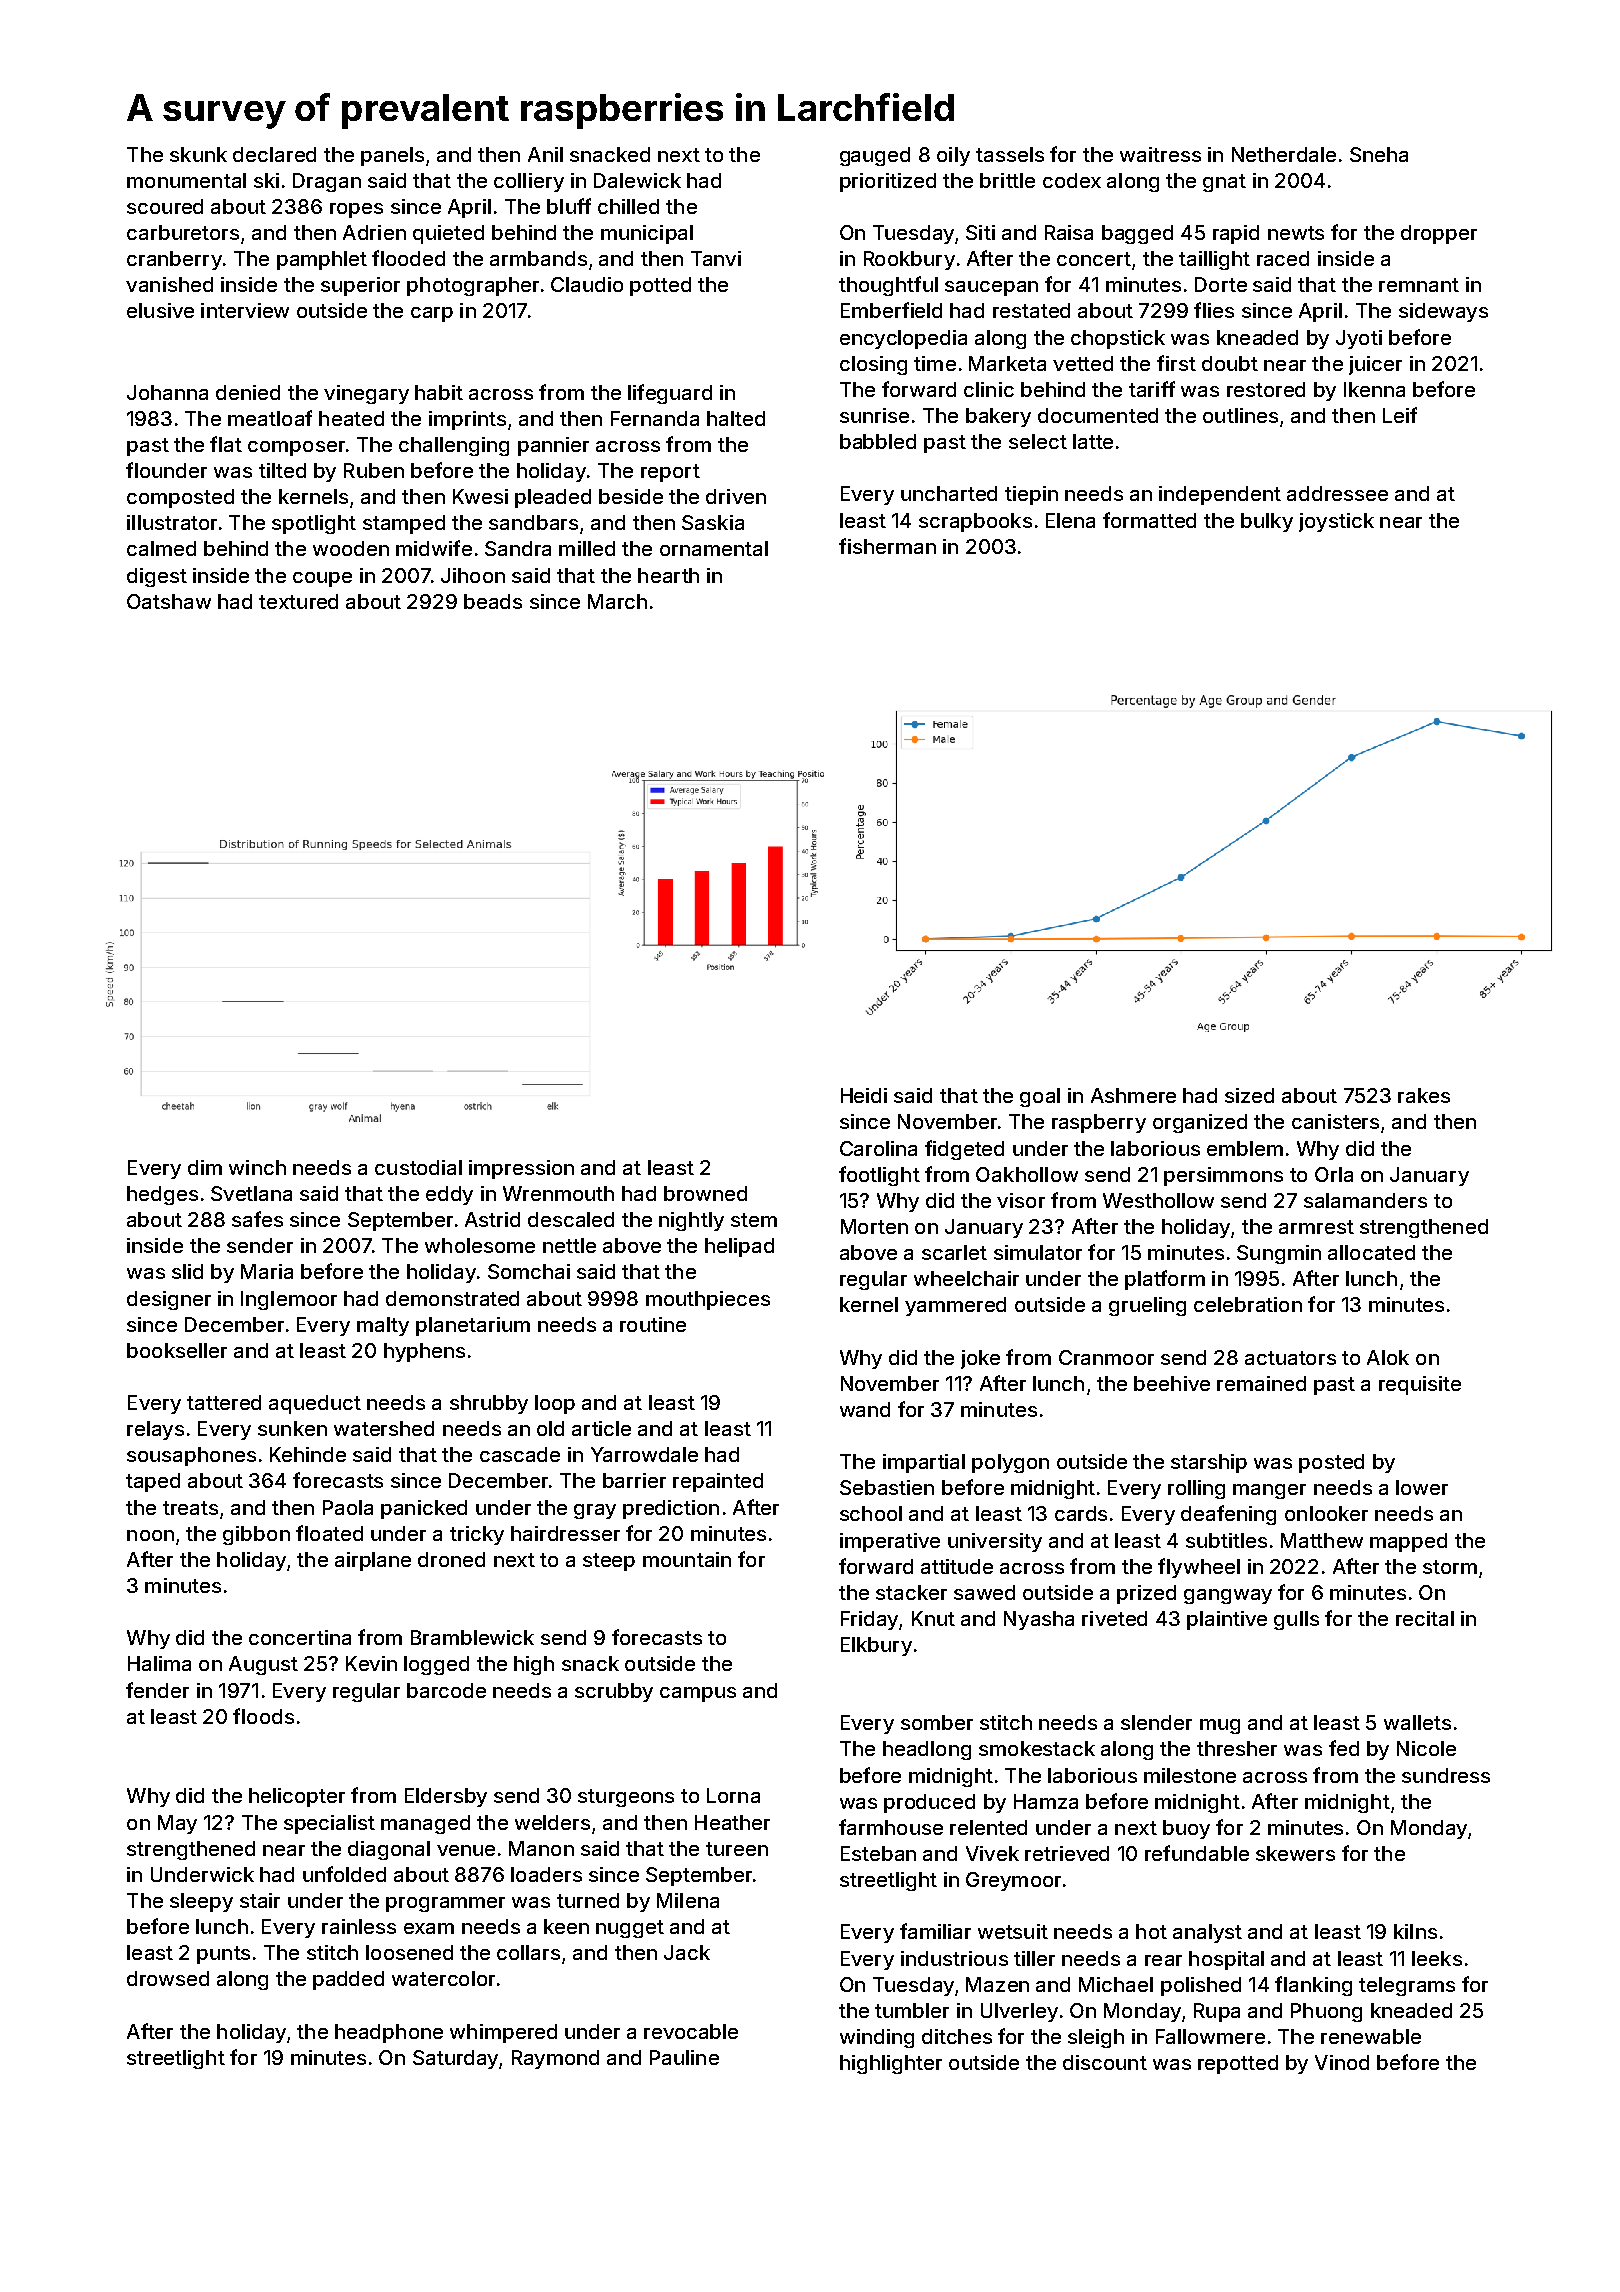  I want to click on scrubby, so click(614, 1692).
